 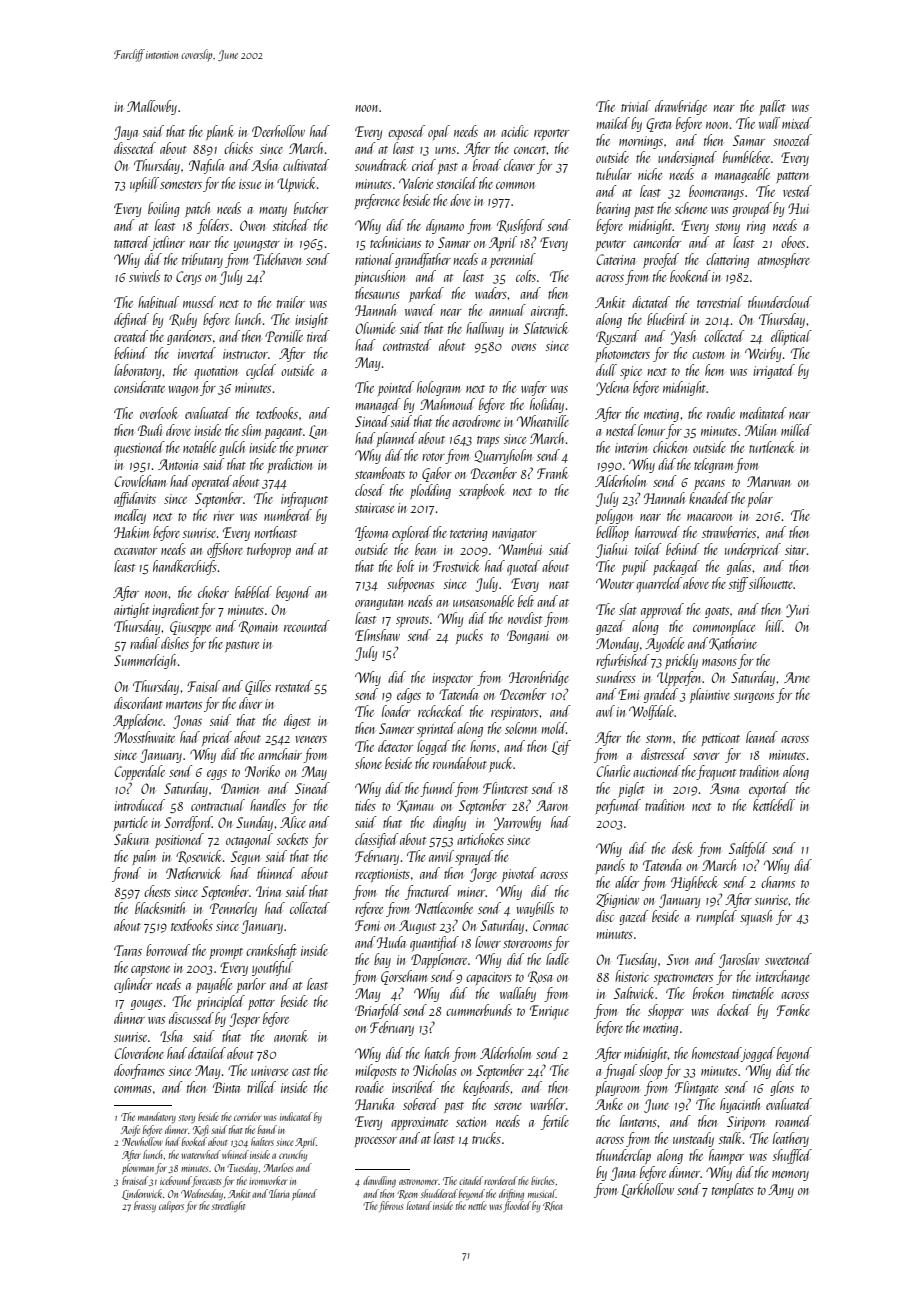 I want to click on solemn, so click(x=521, y=728).
